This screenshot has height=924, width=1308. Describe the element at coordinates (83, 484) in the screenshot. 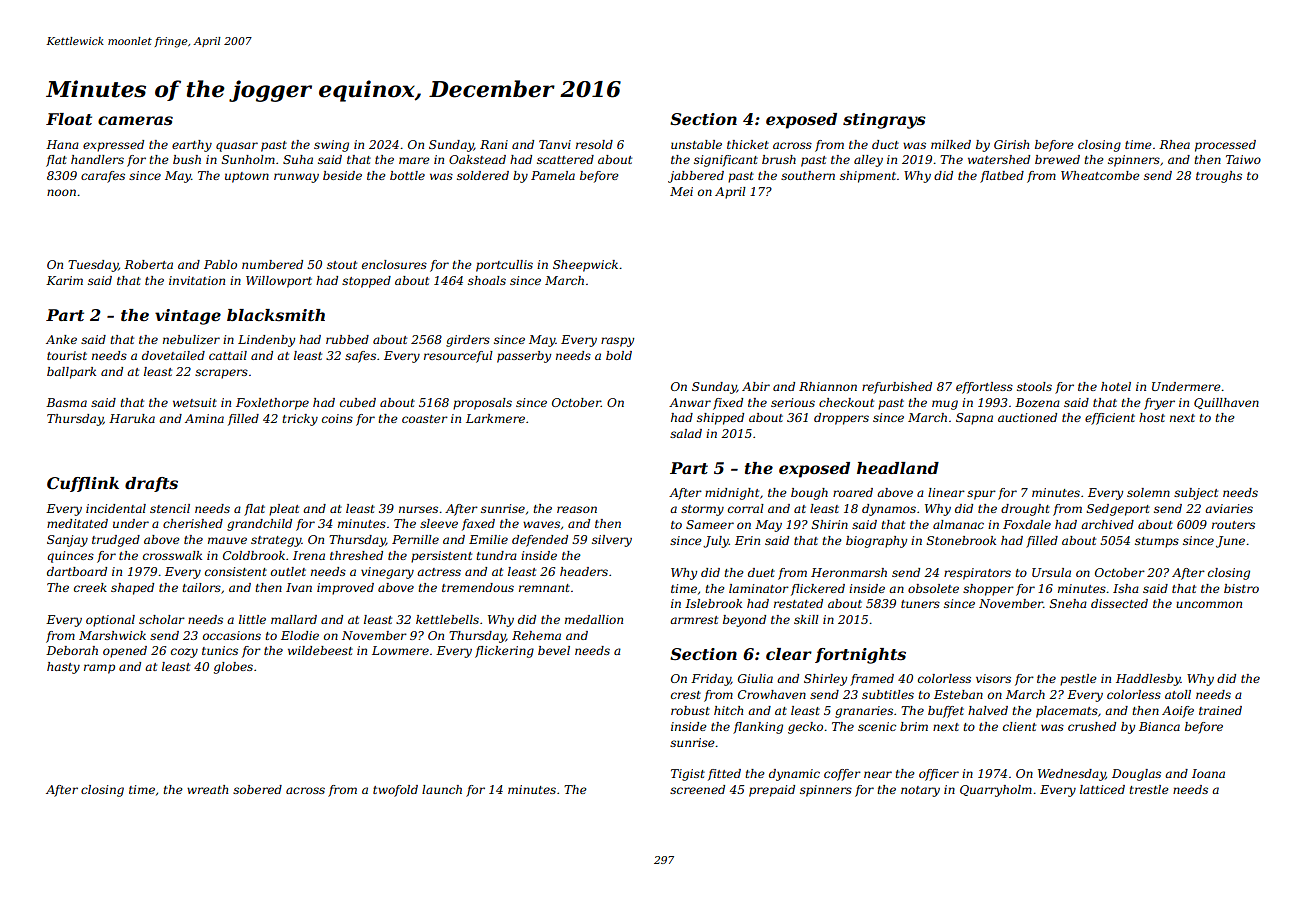

I see `Cufflink` at that location.
